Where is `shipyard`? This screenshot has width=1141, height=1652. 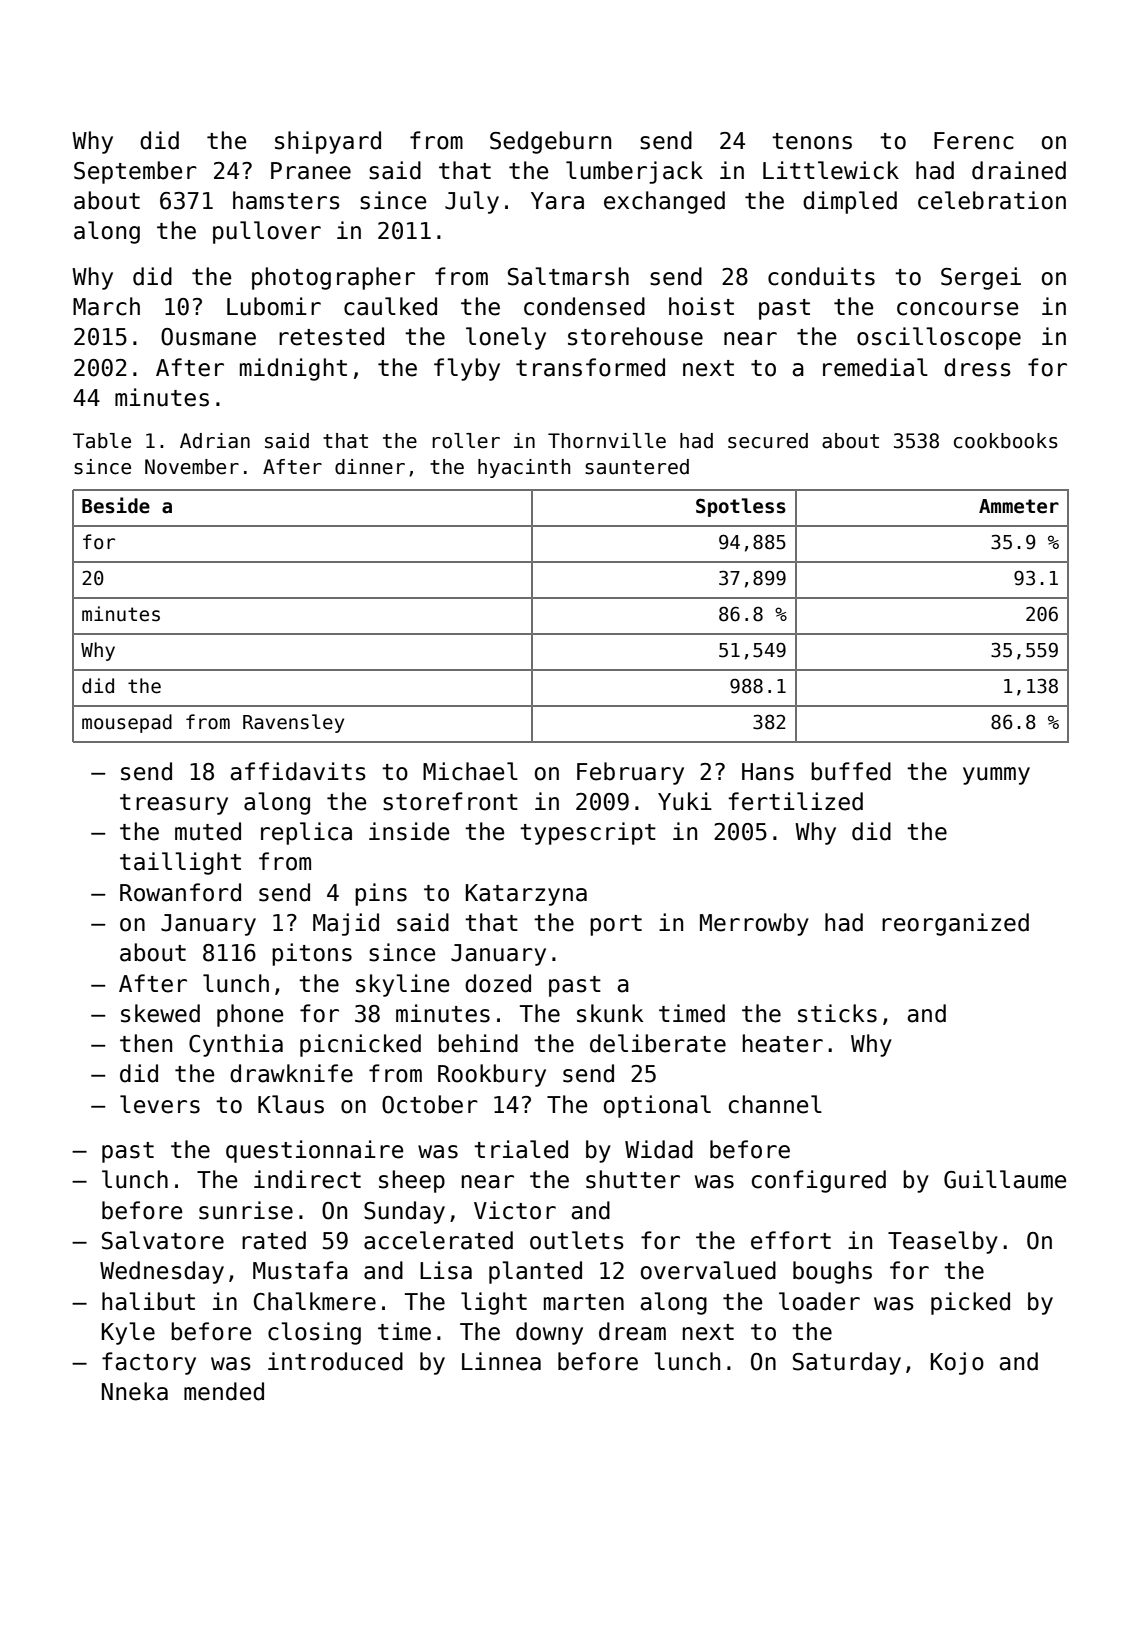 shipyard is located at coordinates (328, 142).
